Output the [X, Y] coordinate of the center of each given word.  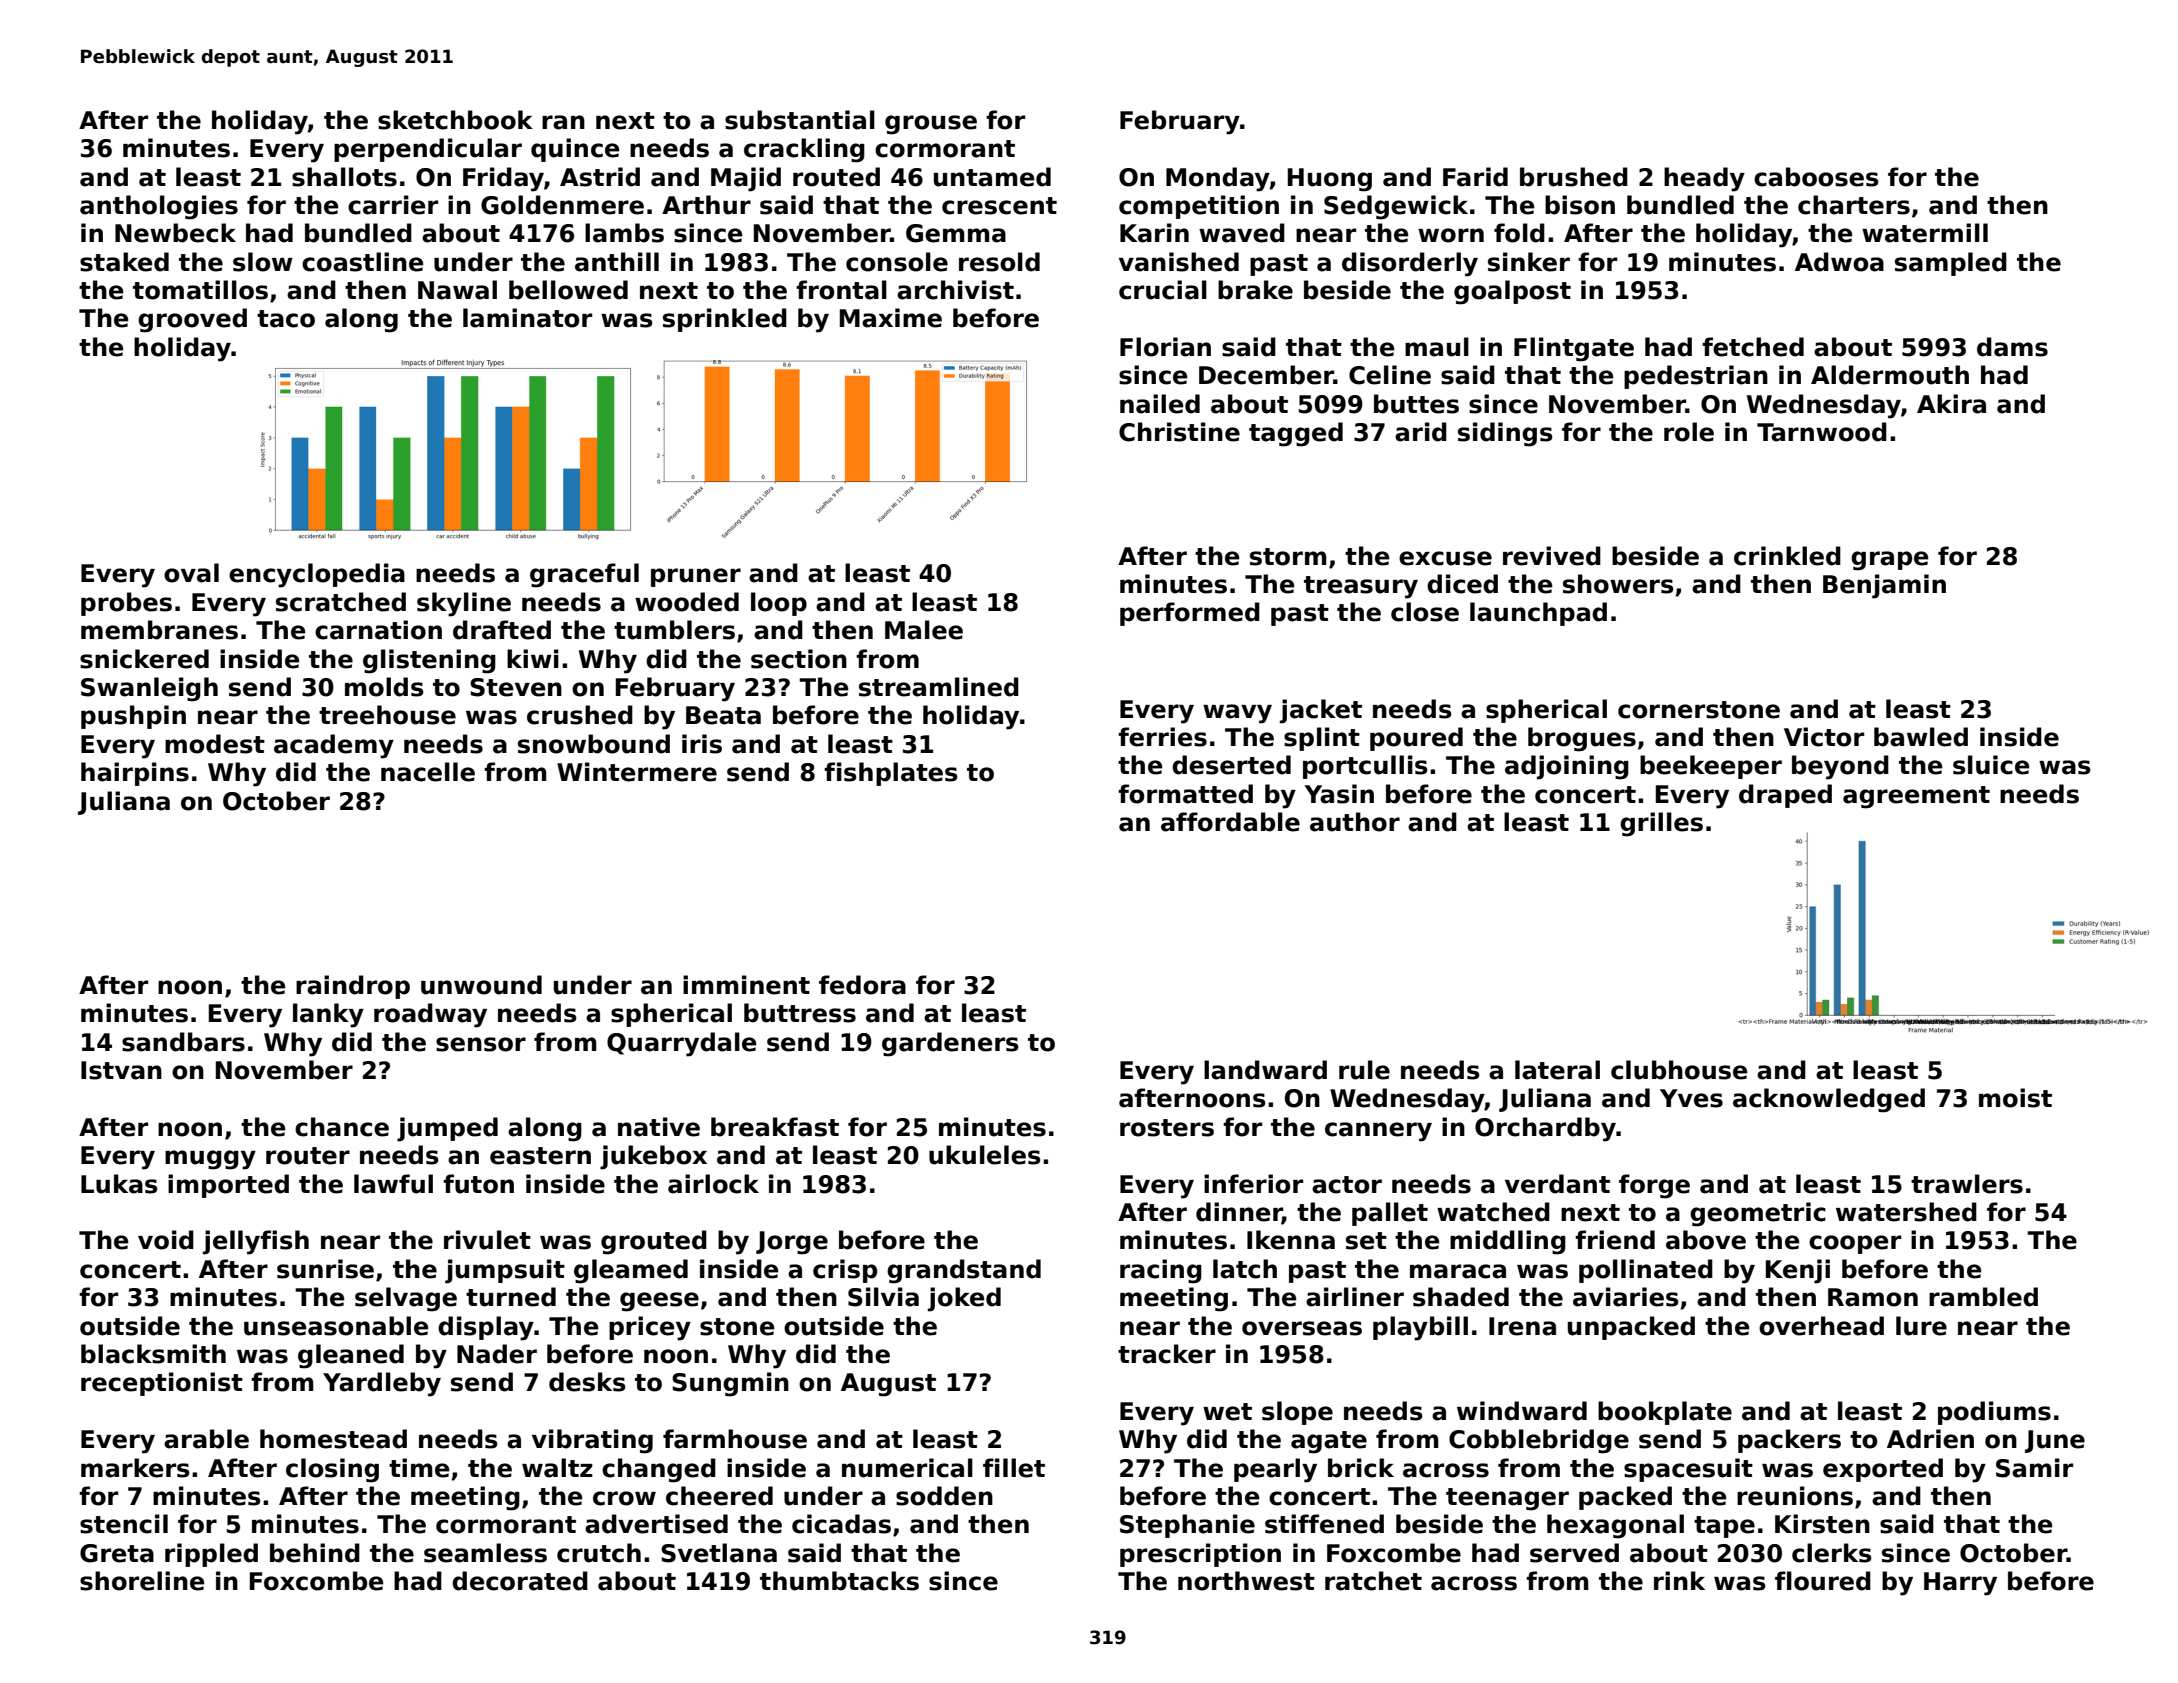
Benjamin [1884, 586]
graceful [584, 575]
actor [1347, 1185]
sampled [1951, 264]
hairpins [135, 774]
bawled [1921, 737]
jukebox [653, 1157]
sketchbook [455, 120]
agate [1329, 1442]
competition [1199, 207]
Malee [924, 630]
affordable [1230, 822]
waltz [557, 1468]
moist [2015, 1098]
